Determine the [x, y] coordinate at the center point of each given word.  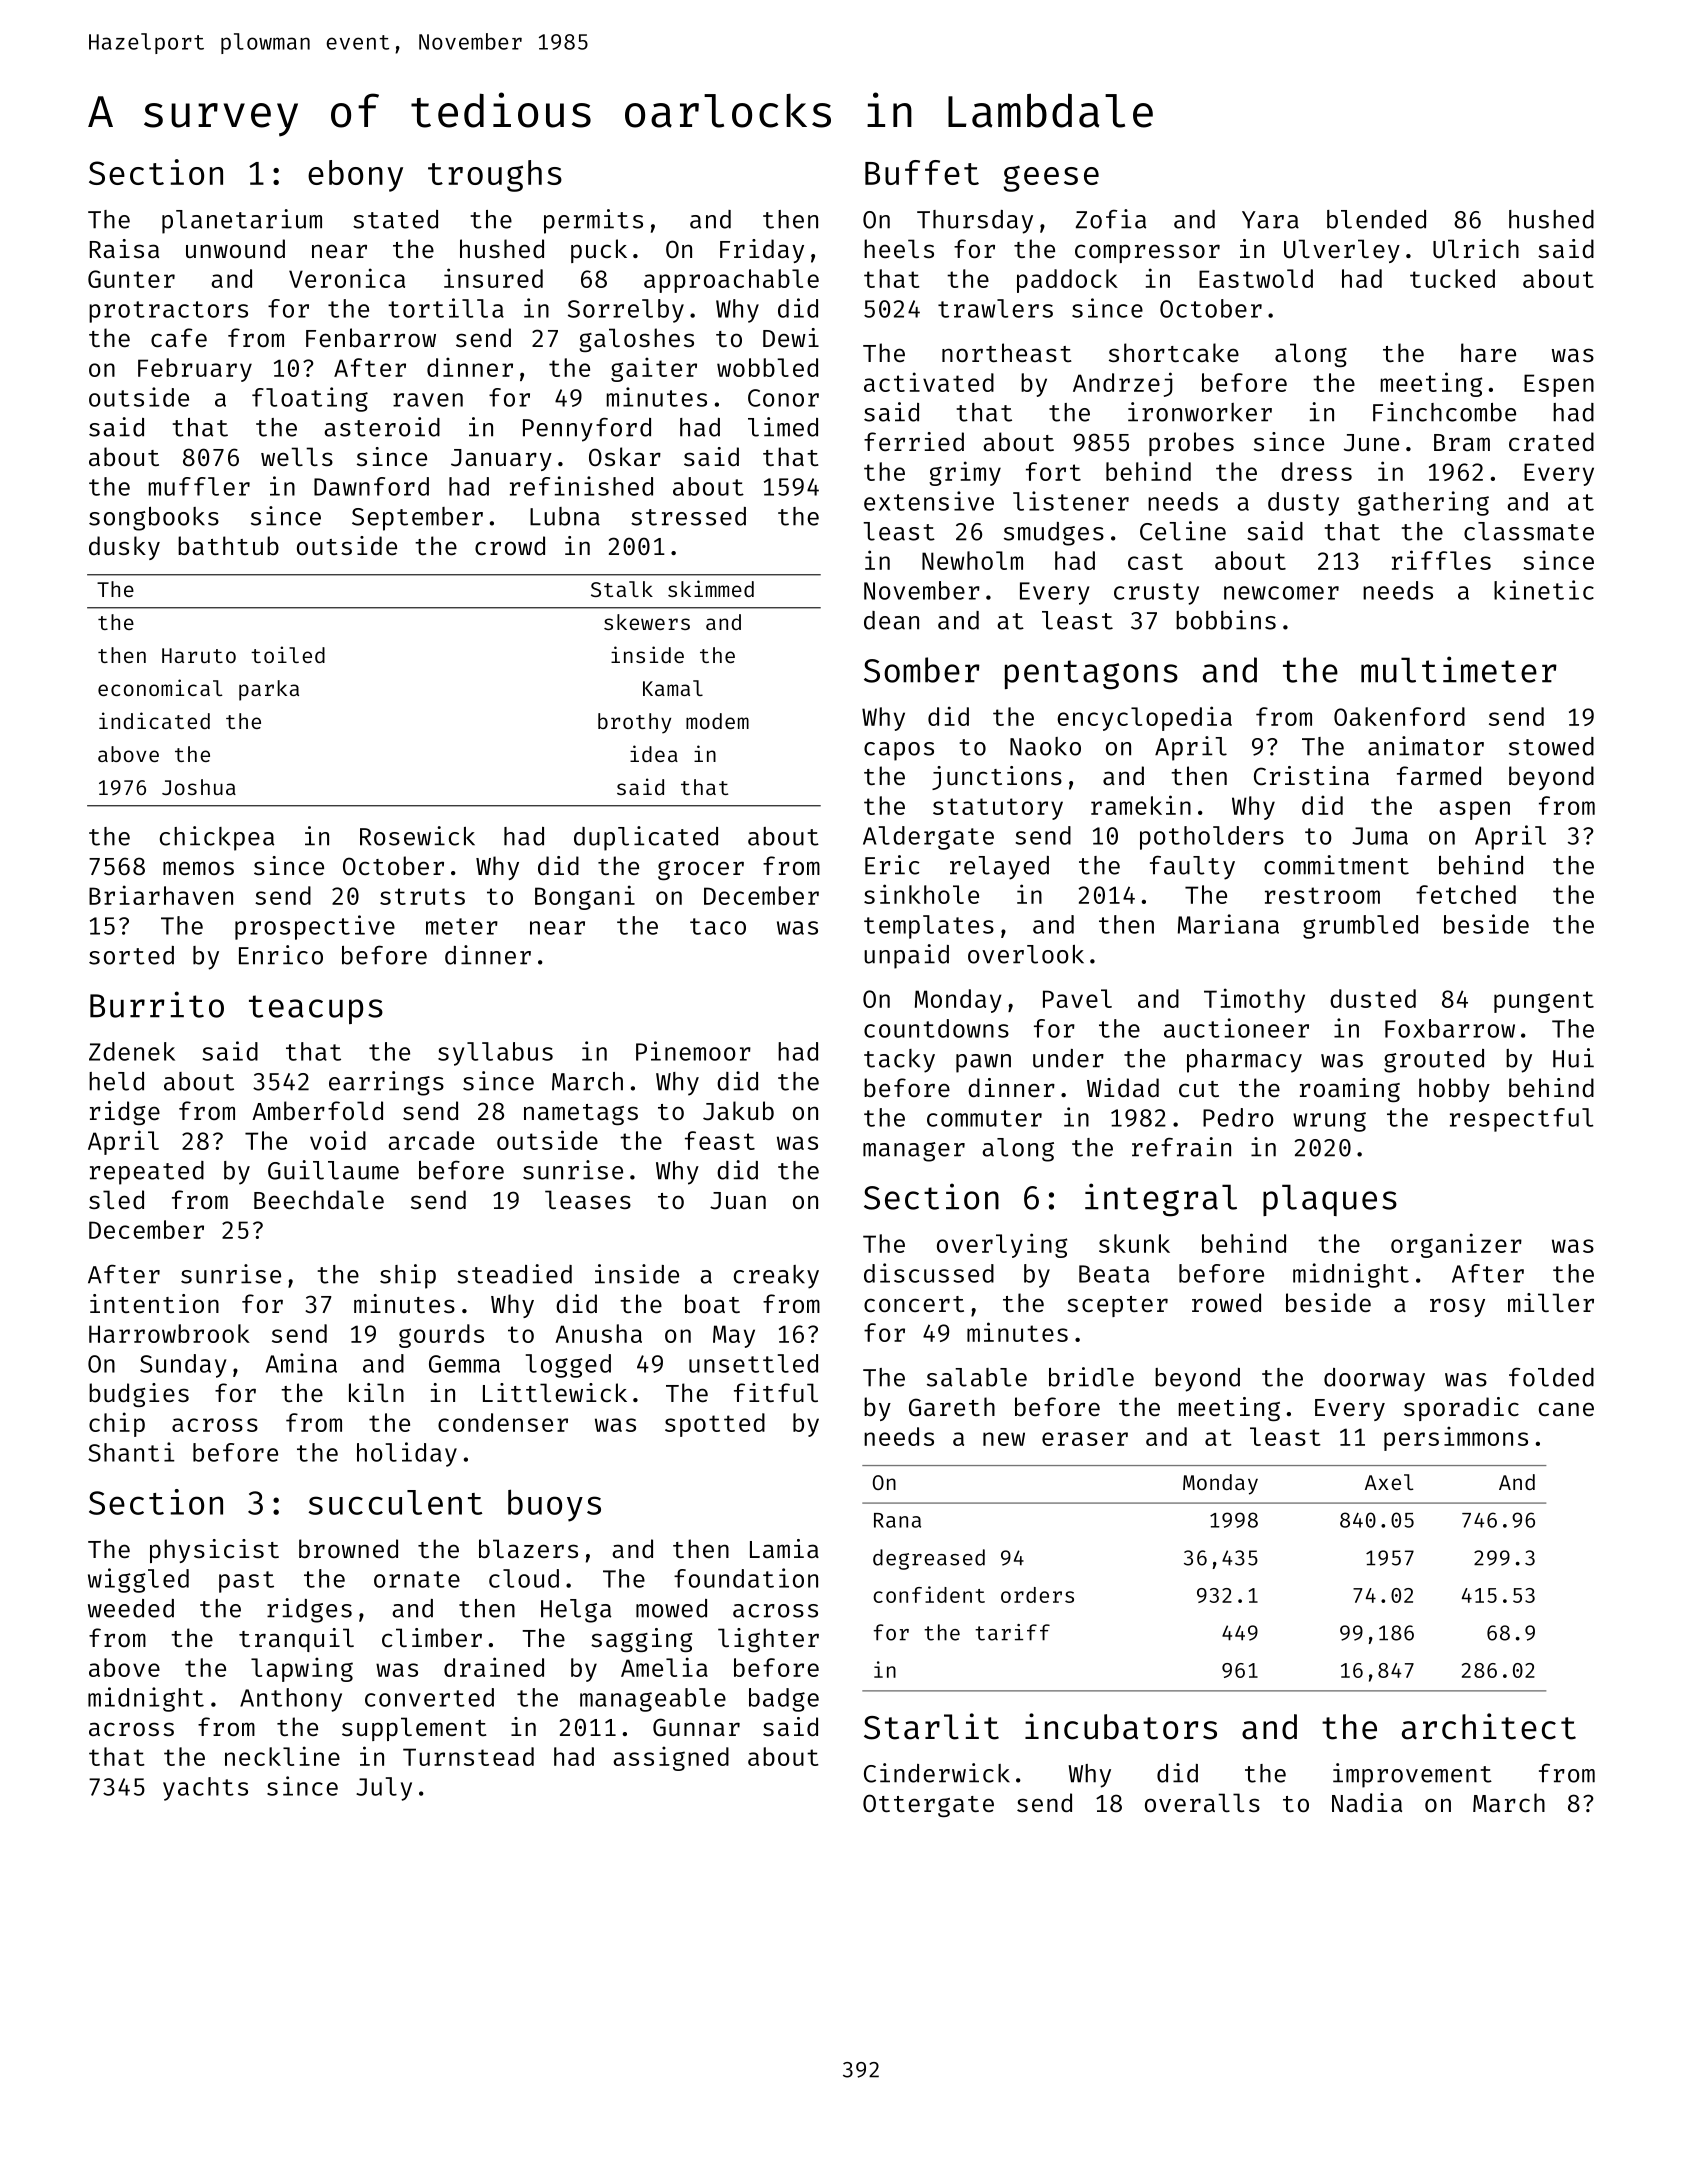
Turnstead [468, 1756]
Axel [1389, 1482]
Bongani [585, 897]
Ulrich [1476, 248]
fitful [776, 1392]
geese [1051, 178]
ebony [355, 176]
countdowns [936, 1028]
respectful [1521, 1120]
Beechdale [319, 1199]
